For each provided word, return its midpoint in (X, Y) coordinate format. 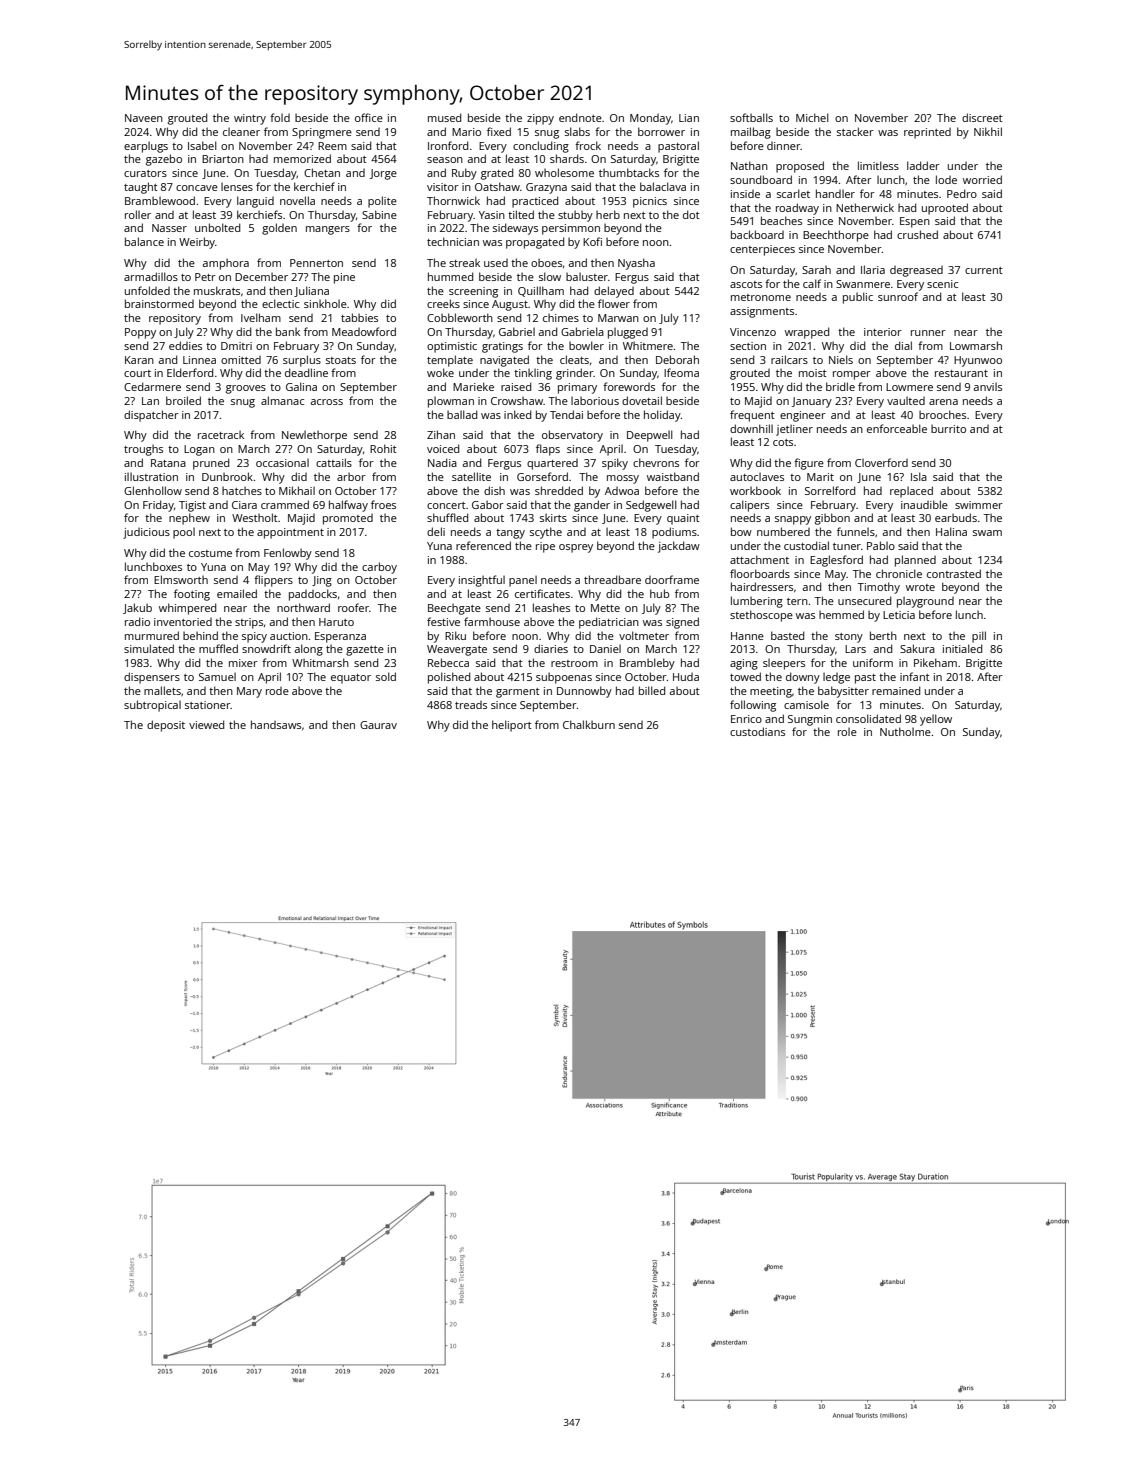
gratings (502, 347)
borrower (661, 131)
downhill (751, 428)
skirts (553, 518)
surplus (302, 361)
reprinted (927, 133)
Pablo (881, 545)
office (369, 117)
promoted (348, 519)
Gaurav (378, 725)
